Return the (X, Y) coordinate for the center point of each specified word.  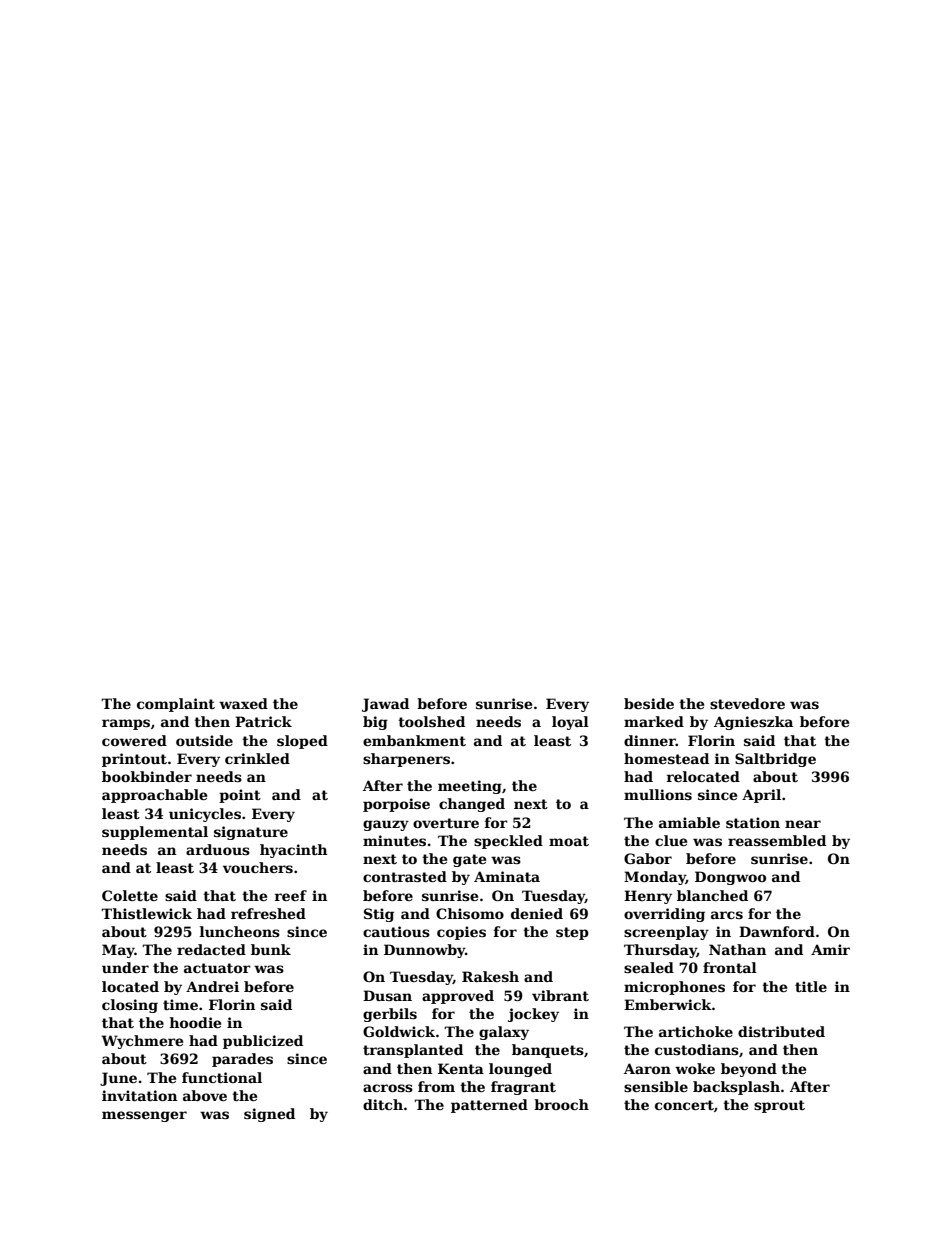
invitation (139, 1095)
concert (684, 1105)
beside (649, 703)
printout (134, 760)
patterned (489, 1106)
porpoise (396, 805)
